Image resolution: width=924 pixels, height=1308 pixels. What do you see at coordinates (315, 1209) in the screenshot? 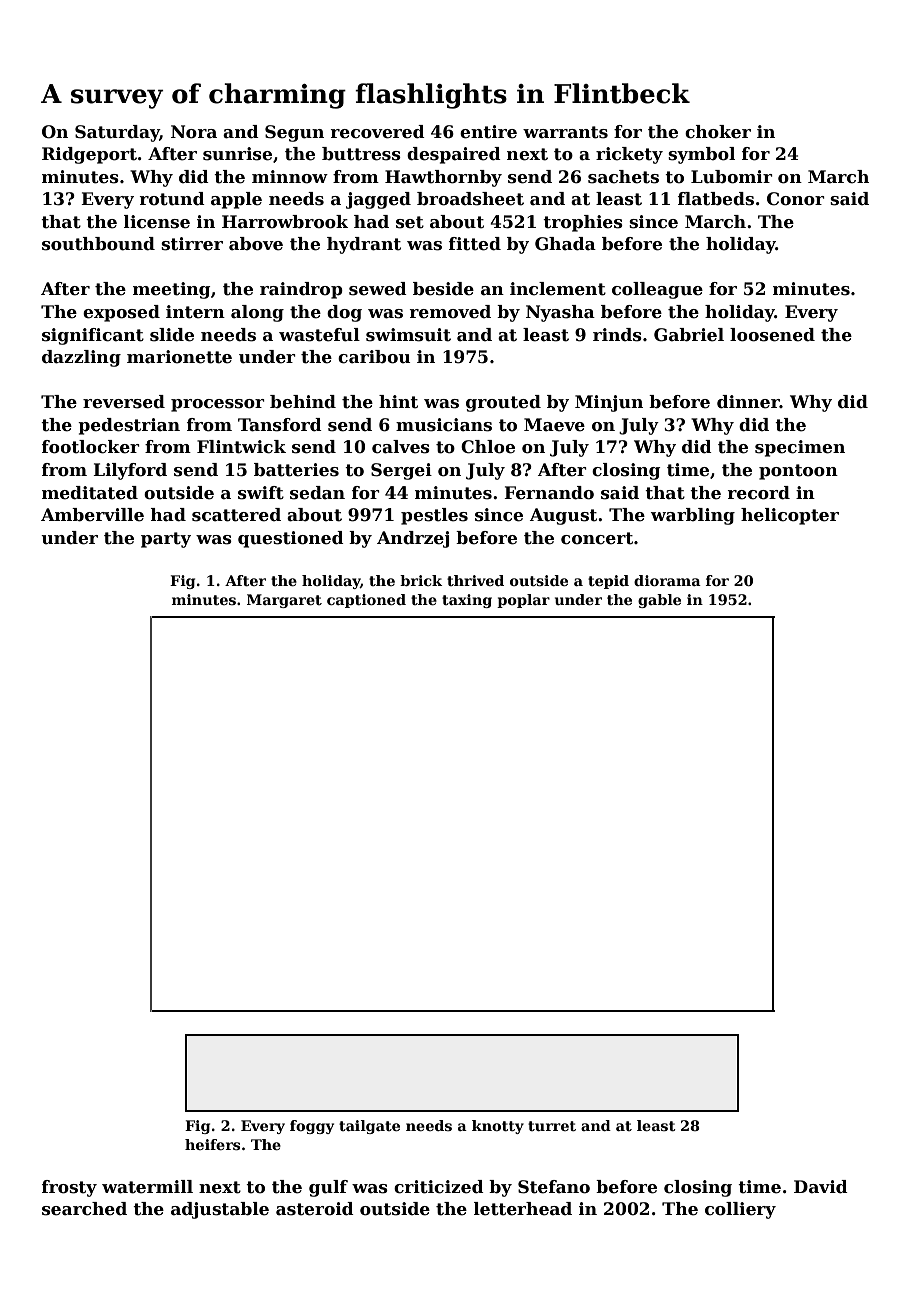
I see `asteroid` at bounding box center [315, 1209].
